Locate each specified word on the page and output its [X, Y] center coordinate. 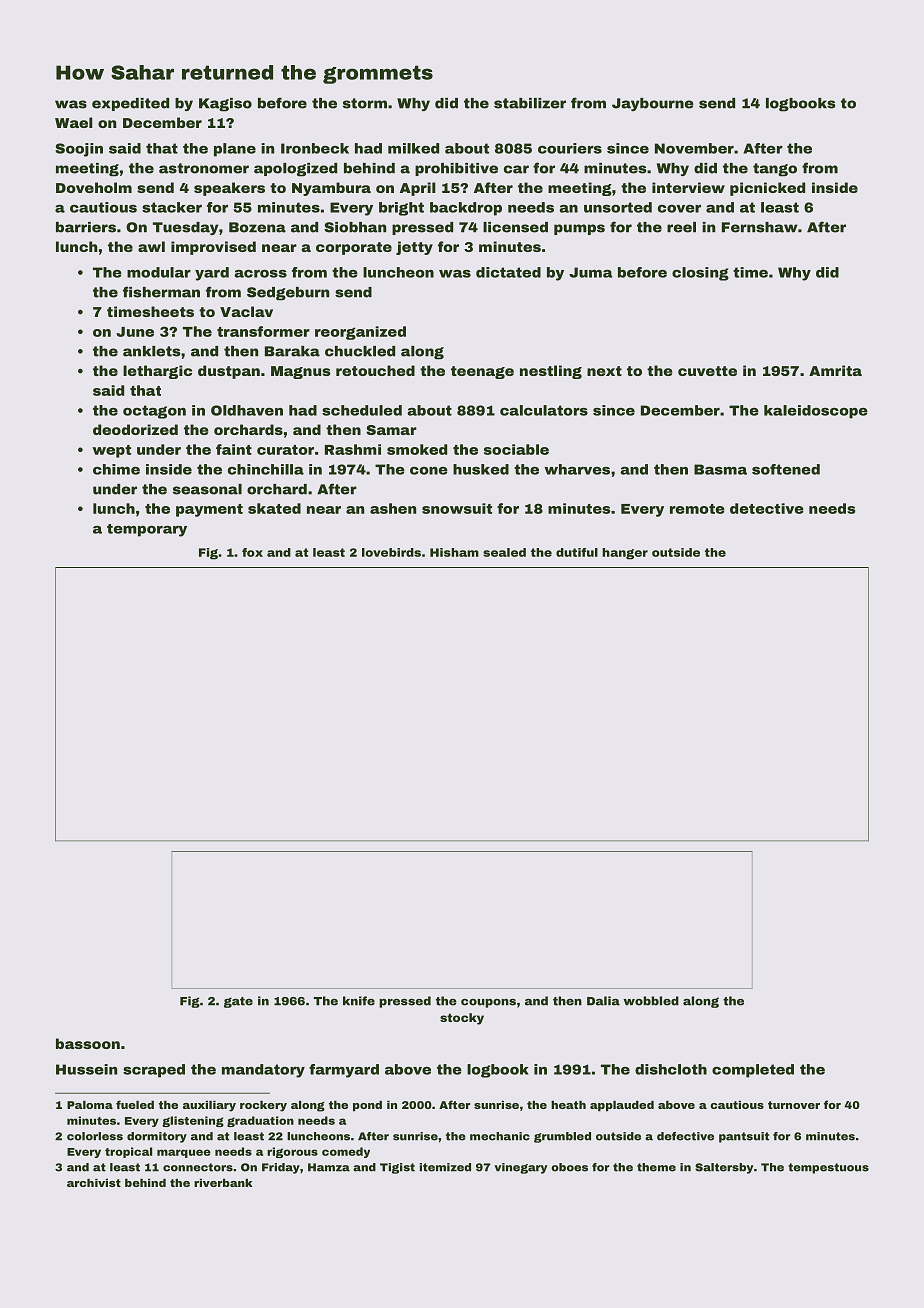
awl [151, 246]
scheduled [362, 410]
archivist [94, 1183]
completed [753, 1071]
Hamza [329, 1167]
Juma [591, 272]
